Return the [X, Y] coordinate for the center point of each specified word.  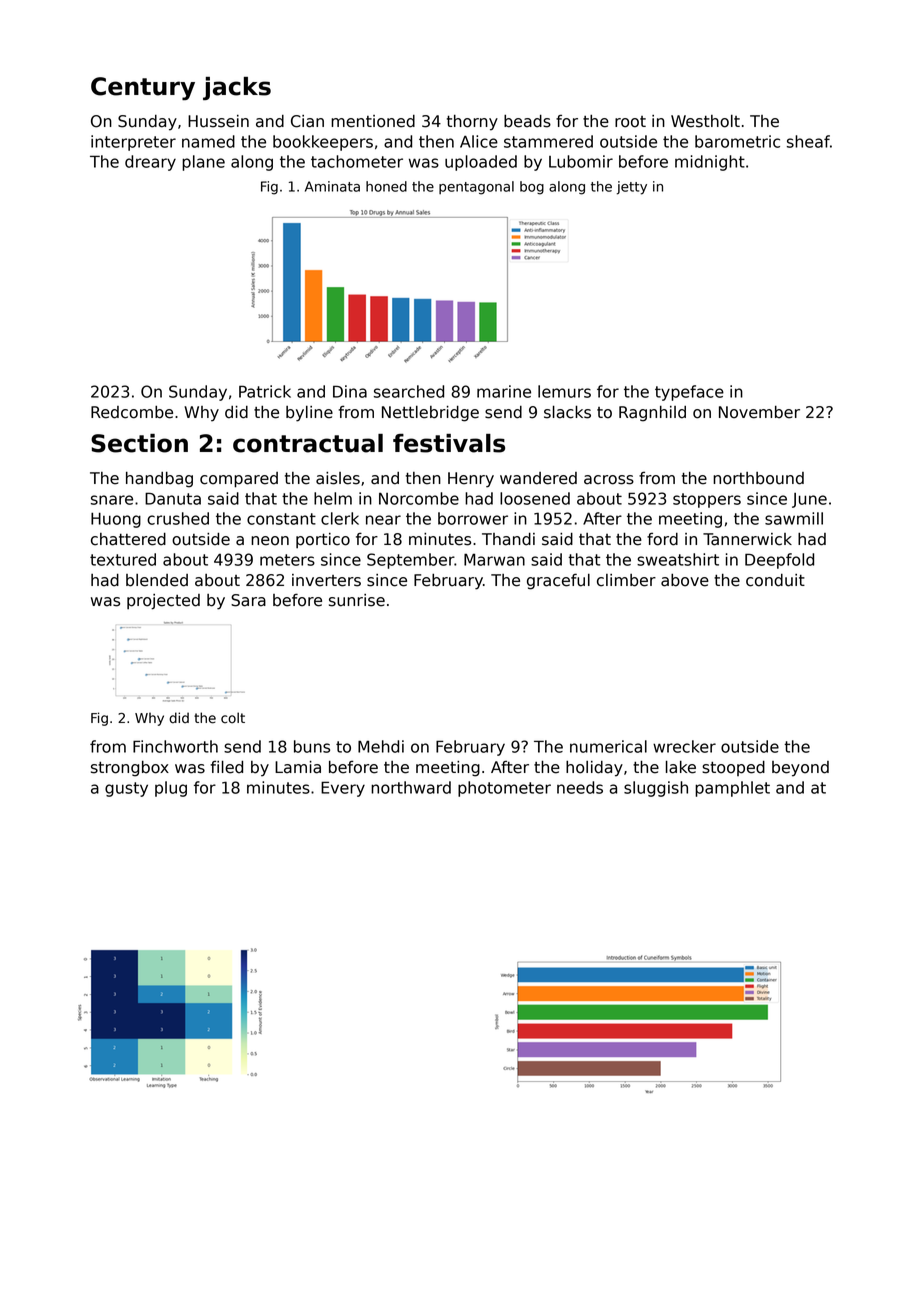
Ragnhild [652, 414]
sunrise [357, 600]
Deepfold [779, 561]
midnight [710, 163]
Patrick [265, 391]
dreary [150, 163]
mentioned [373, 121]
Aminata [332, 186]
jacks [237, 88]
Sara [248, 600]
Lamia [298, 767]
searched [409, 391]
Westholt [705, 121]
